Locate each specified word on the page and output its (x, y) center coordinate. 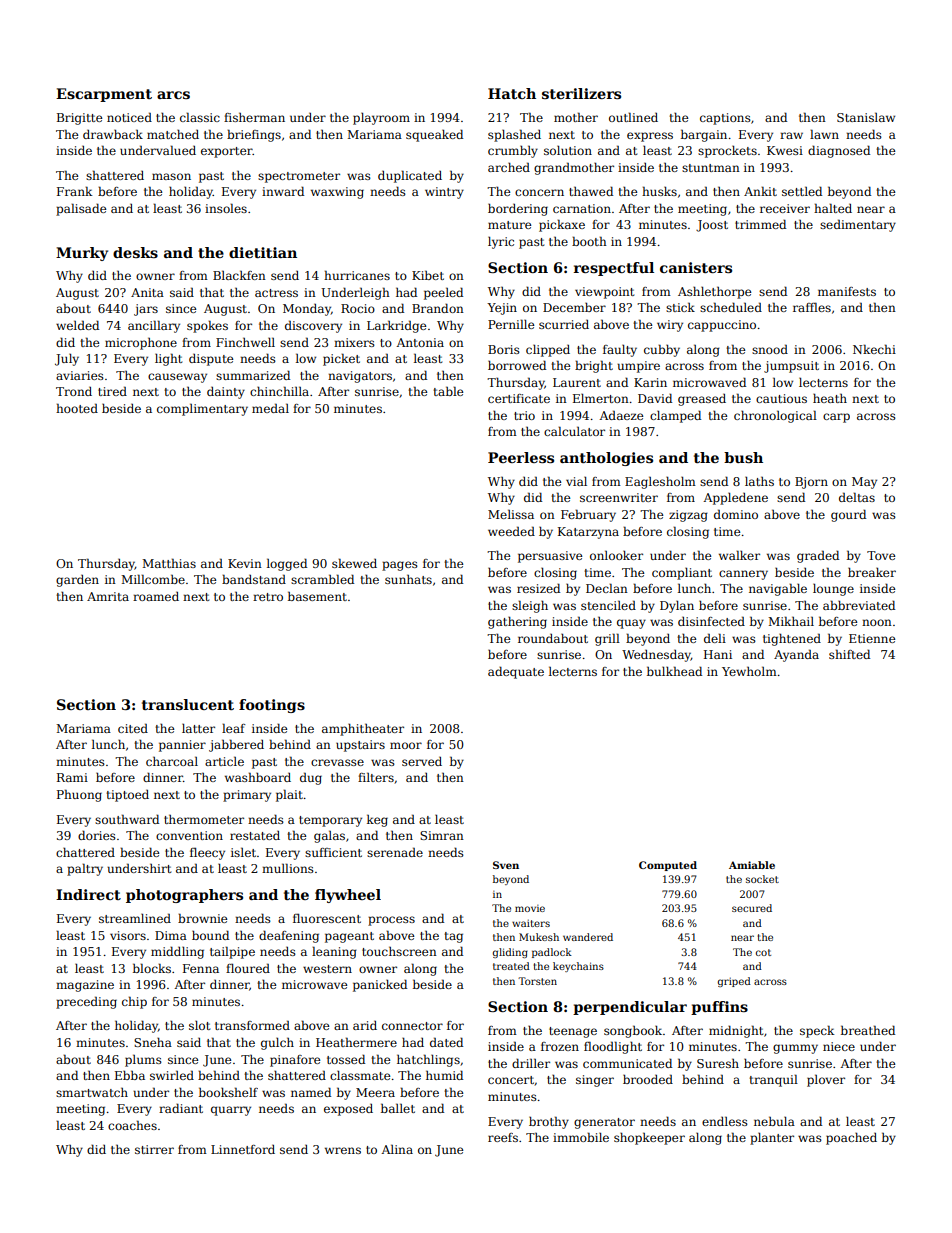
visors (128, 935)
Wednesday (656, 656)
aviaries (80, 375)
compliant (682, 574)
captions (725, 119)
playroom (381, 119)
